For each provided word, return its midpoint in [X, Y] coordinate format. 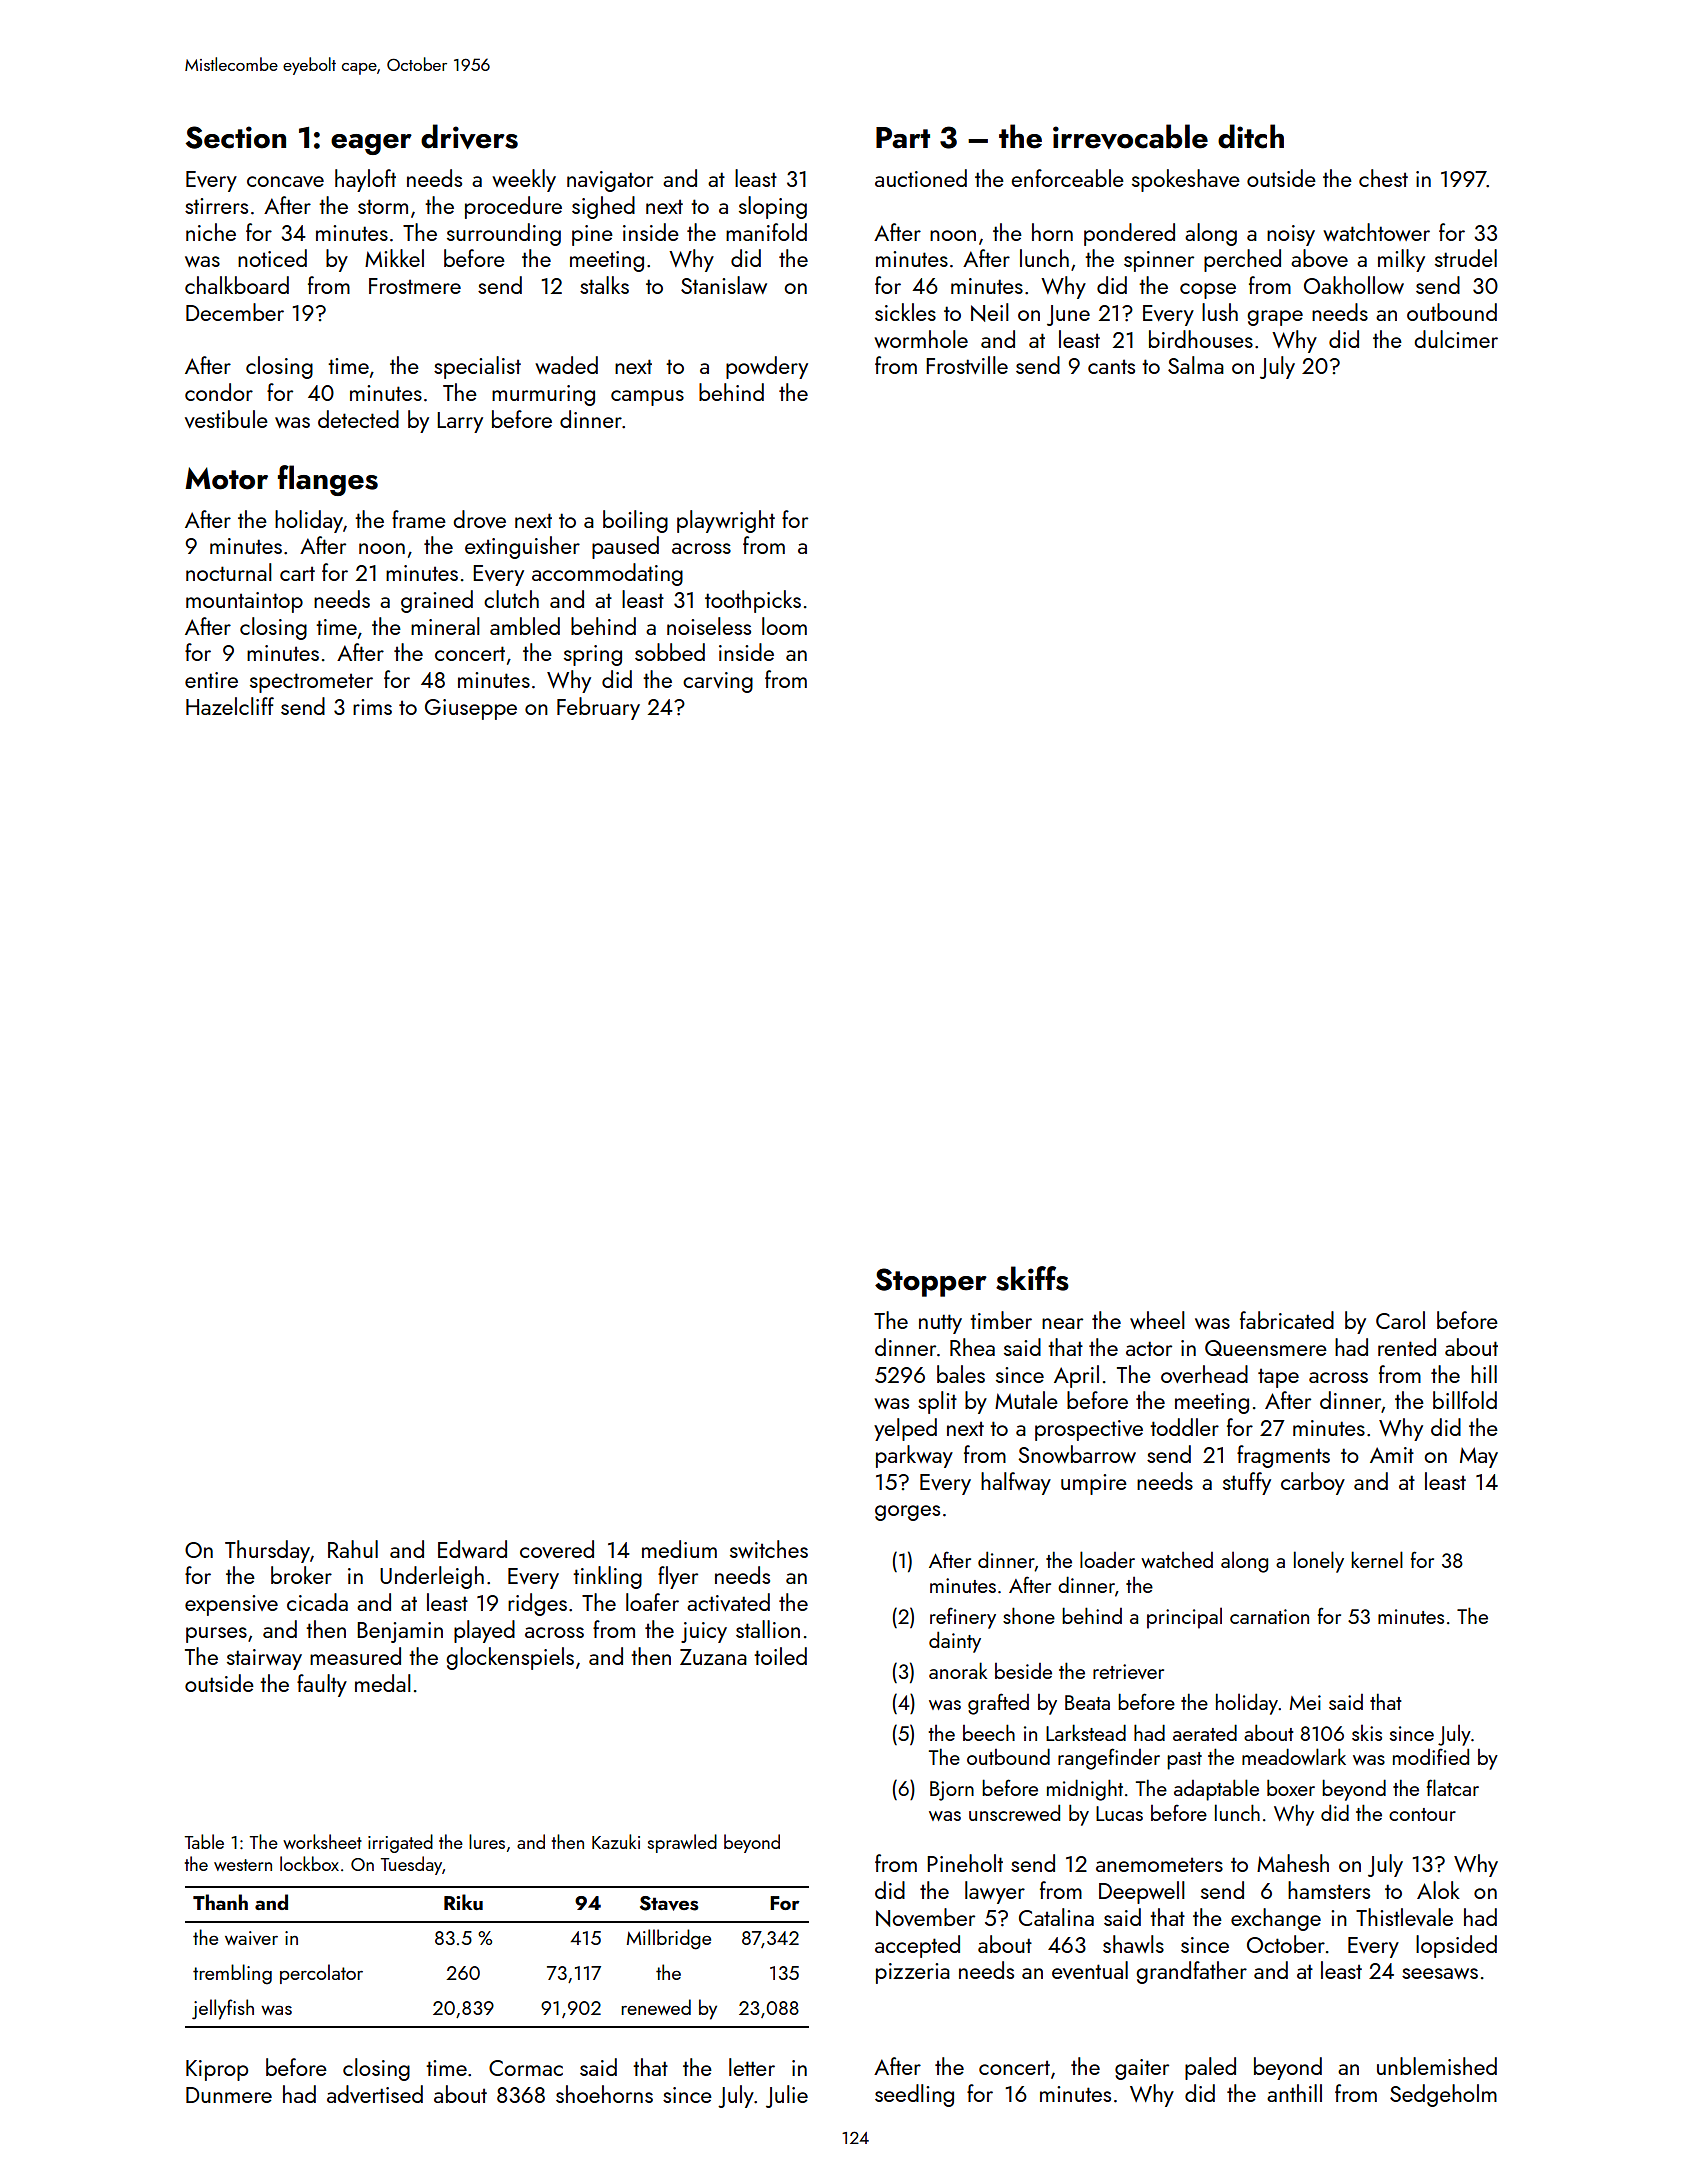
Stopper [931, 1282]
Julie [787, 2096]
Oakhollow [1354, 285]
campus [647, 398]
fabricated [1287, 1320]
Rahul [353, 1549]
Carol [1400, 1320]
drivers [469, 136]
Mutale [1026, 1400]
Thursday [267, 1551]
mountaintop [244, 602]
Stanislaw [724, 285]
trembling [232, 1974]
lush [1220, 312]
